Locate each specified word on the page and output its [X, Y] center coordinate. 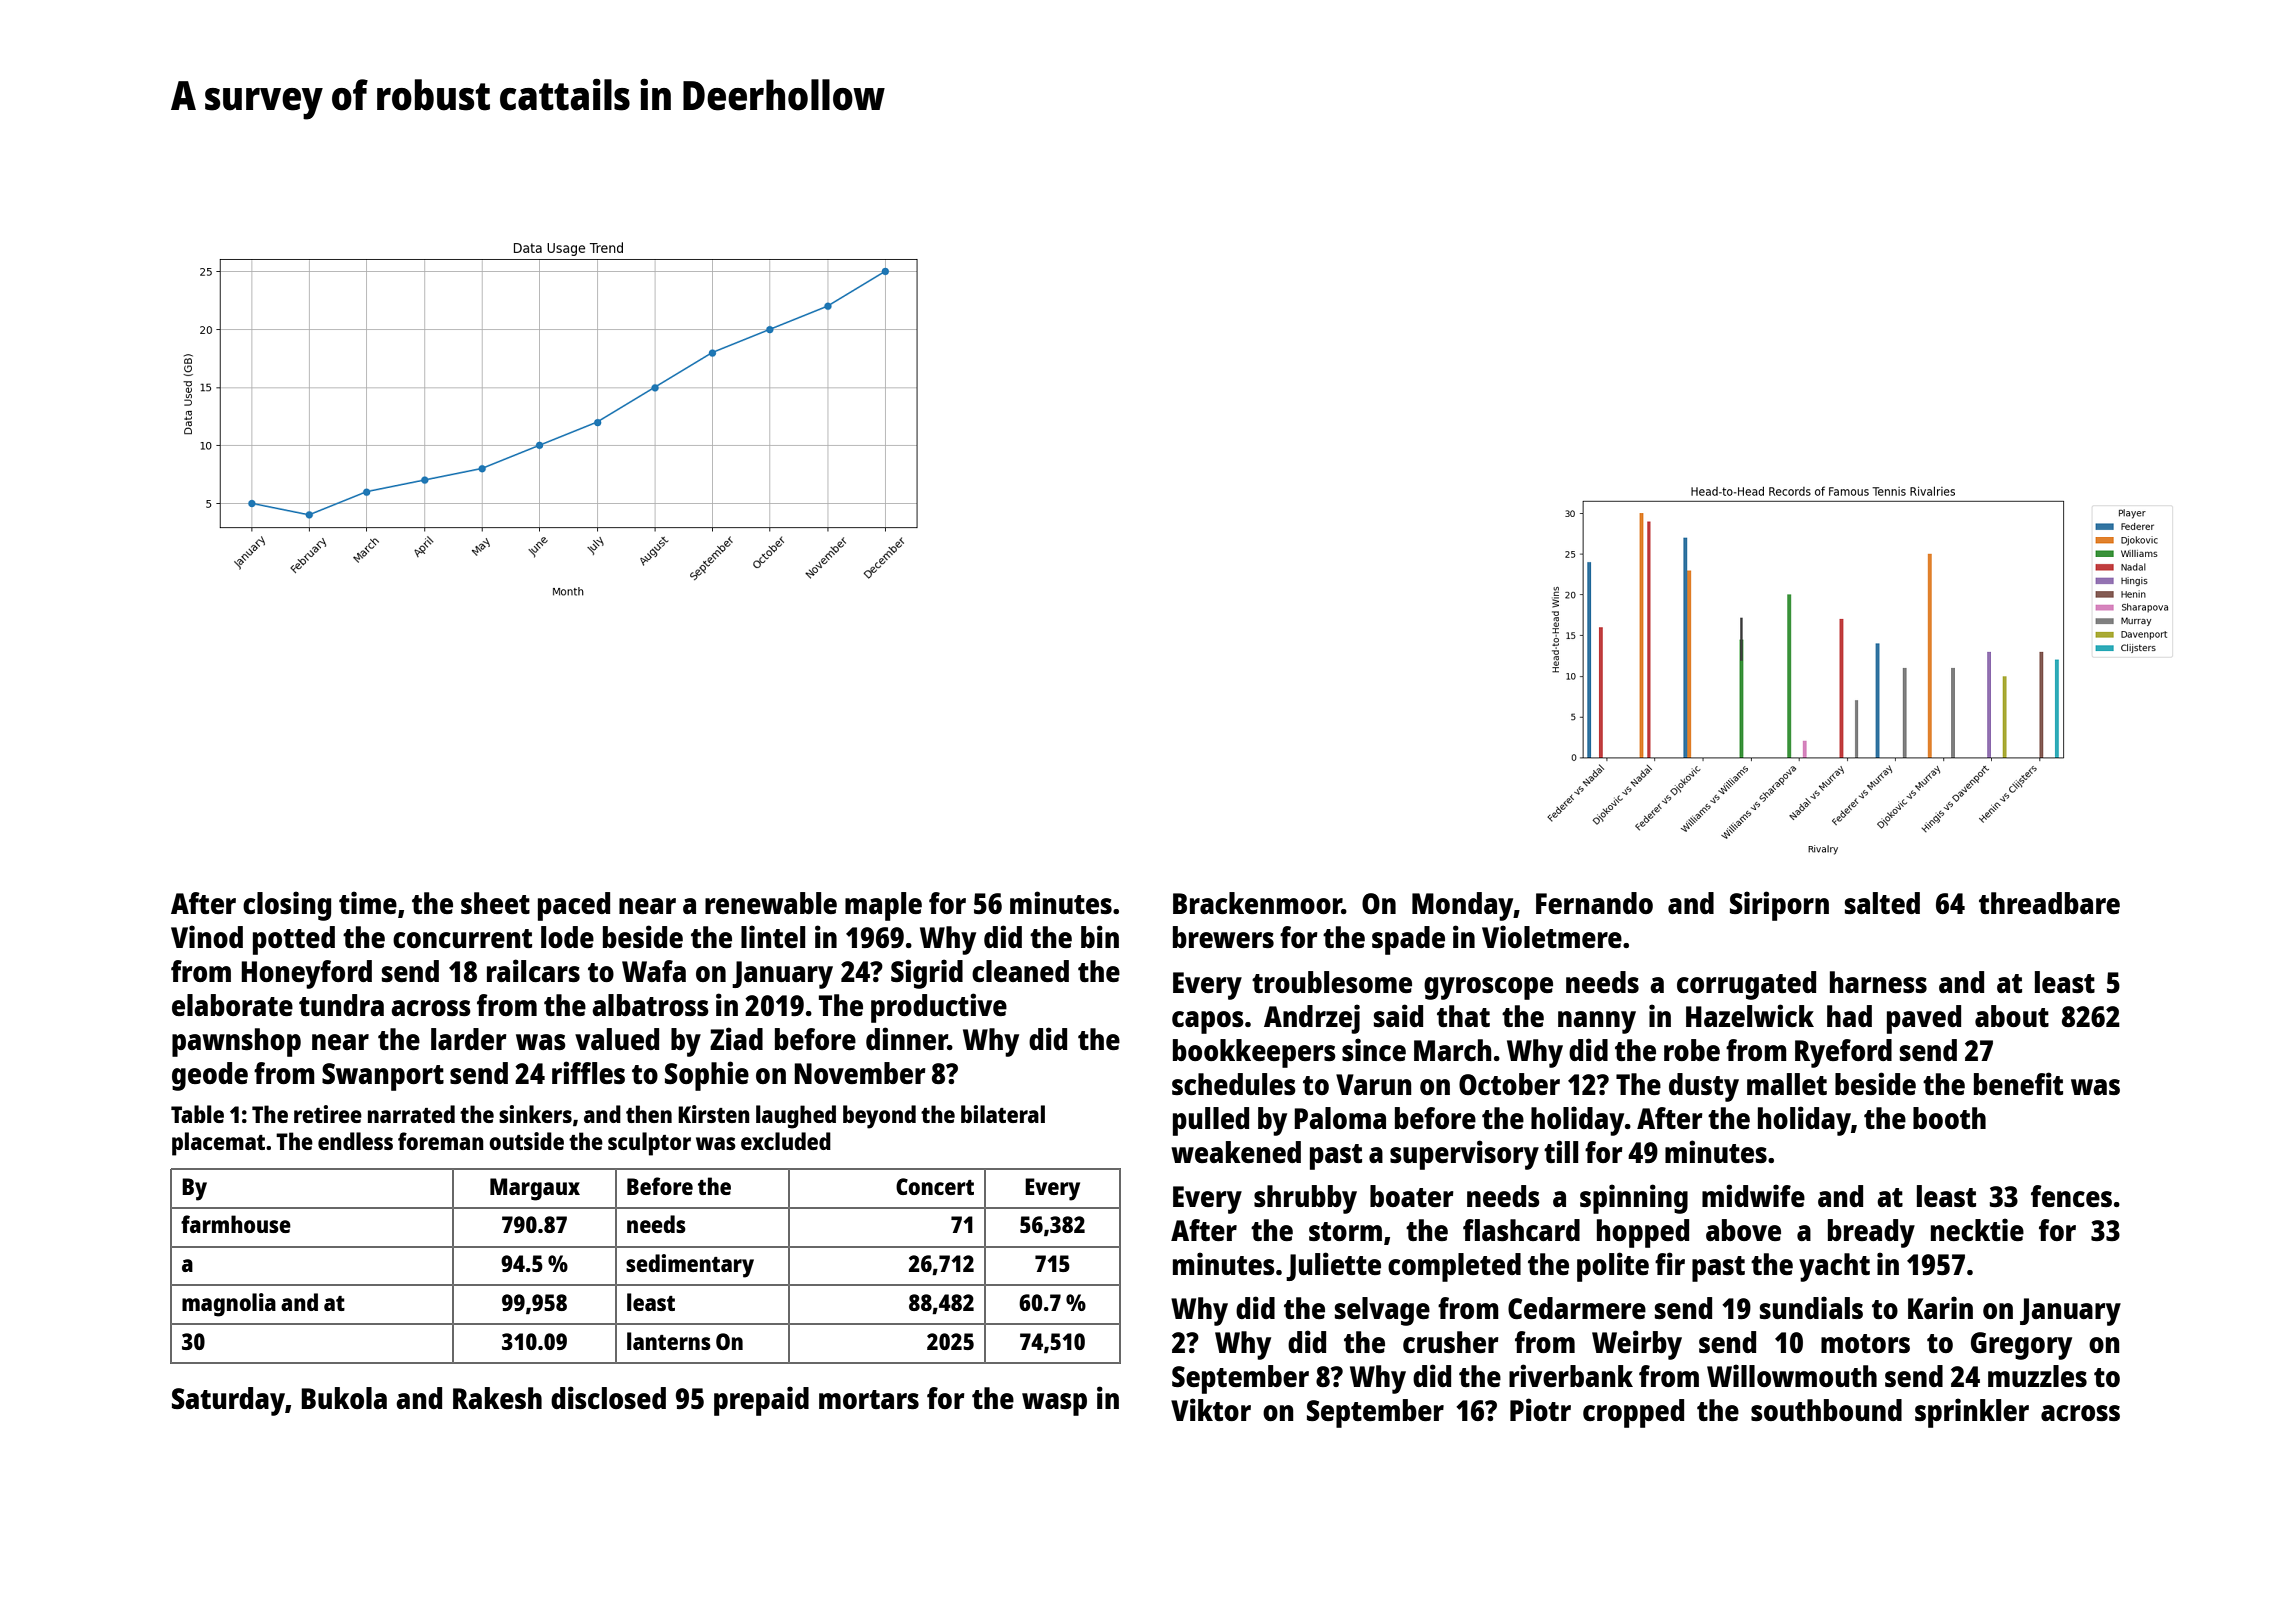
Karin [1940, 1307]
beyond [879, 1117]
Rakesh [497, 1398]
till [1561, 1151]
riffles [588, 1072]
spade [1408, 940]
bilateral [1003, 1114]
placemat [218, 1144]
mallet [1787, 1084]
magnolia [229, 1305]
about [2012, 1016]
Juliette [1333, 1266]
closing [287, 906]
